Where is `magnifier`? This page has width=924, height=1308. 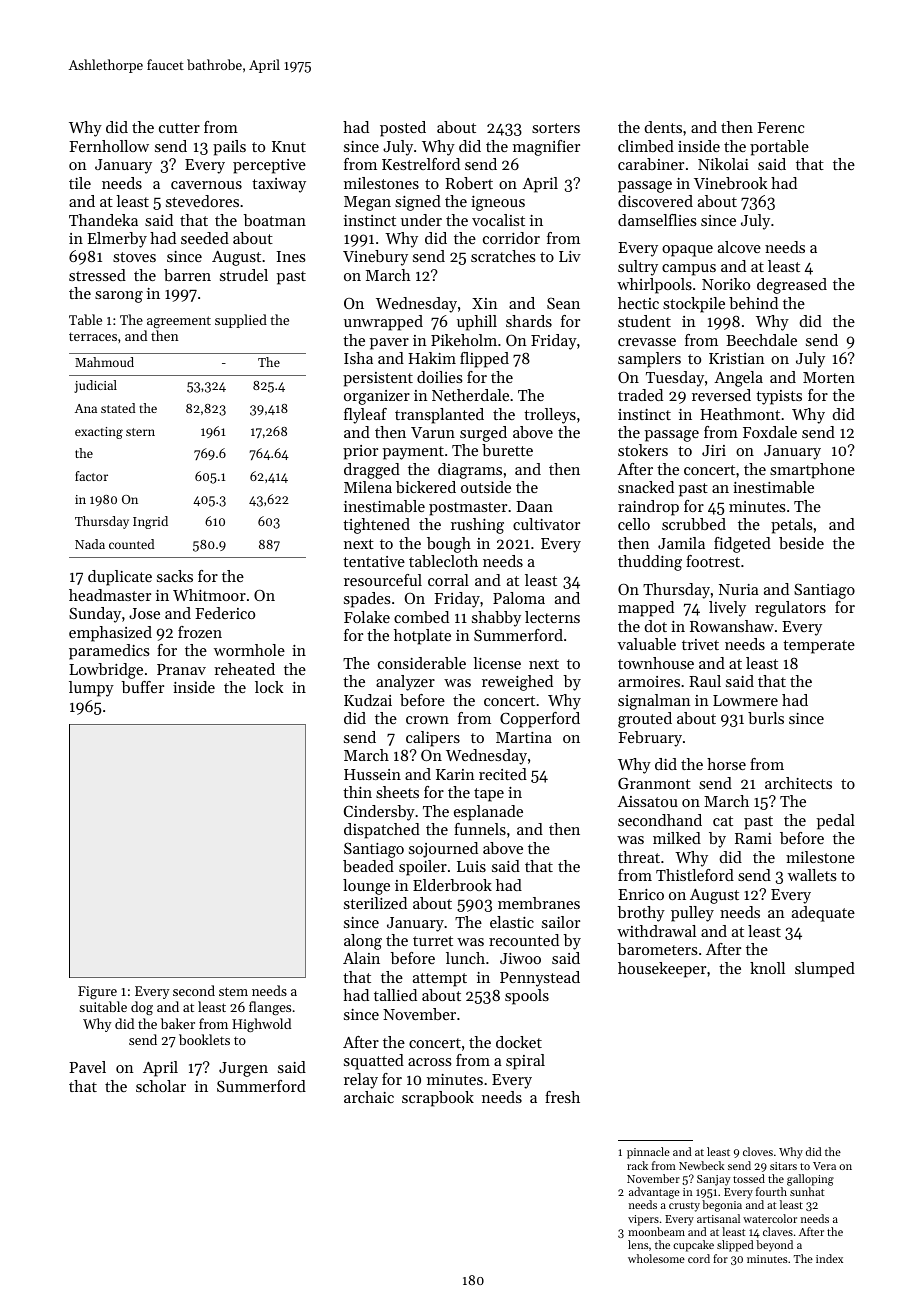
magnifier is located at coordinates (546, 148).
